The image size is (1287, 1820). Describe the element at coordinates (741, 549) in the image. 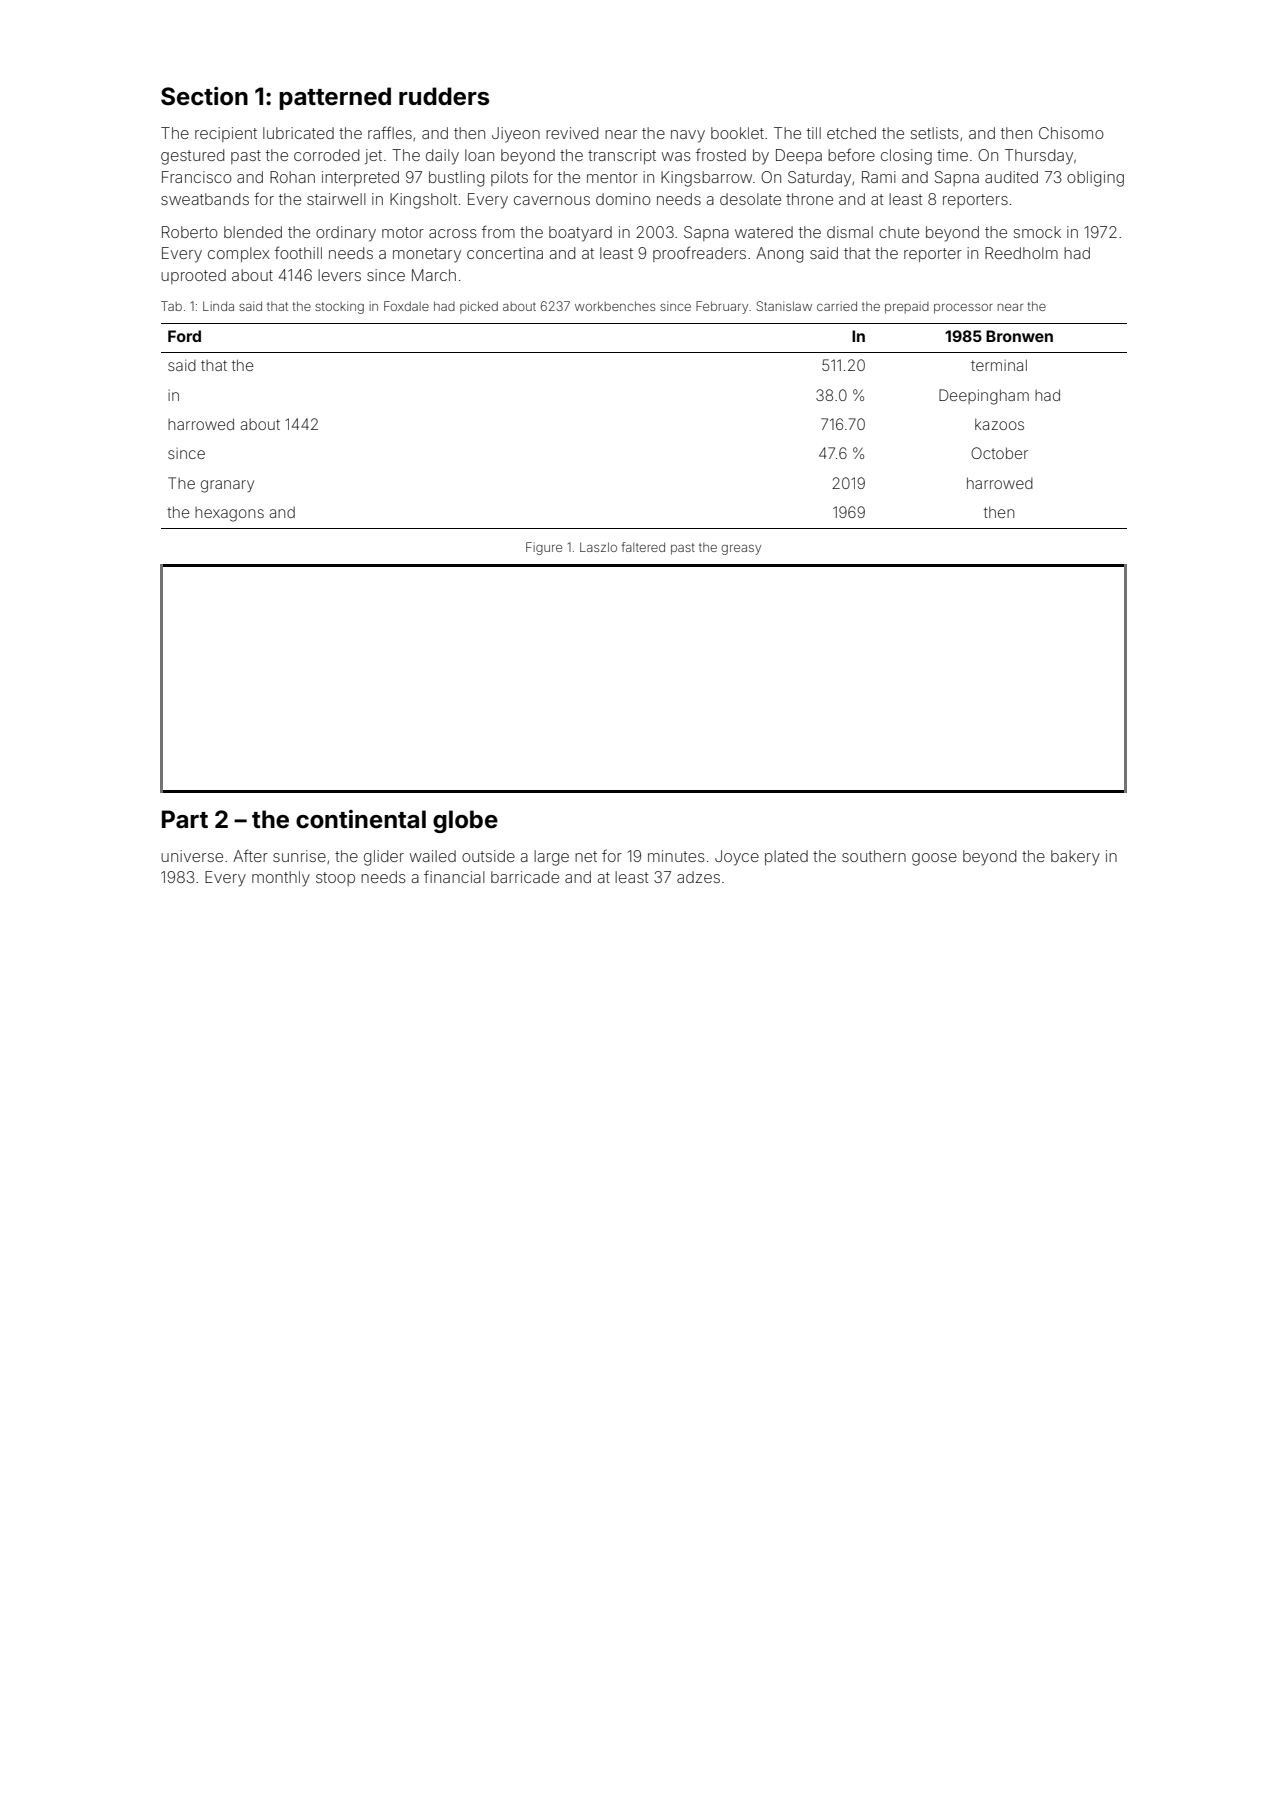

I see `greasy` at that location.
